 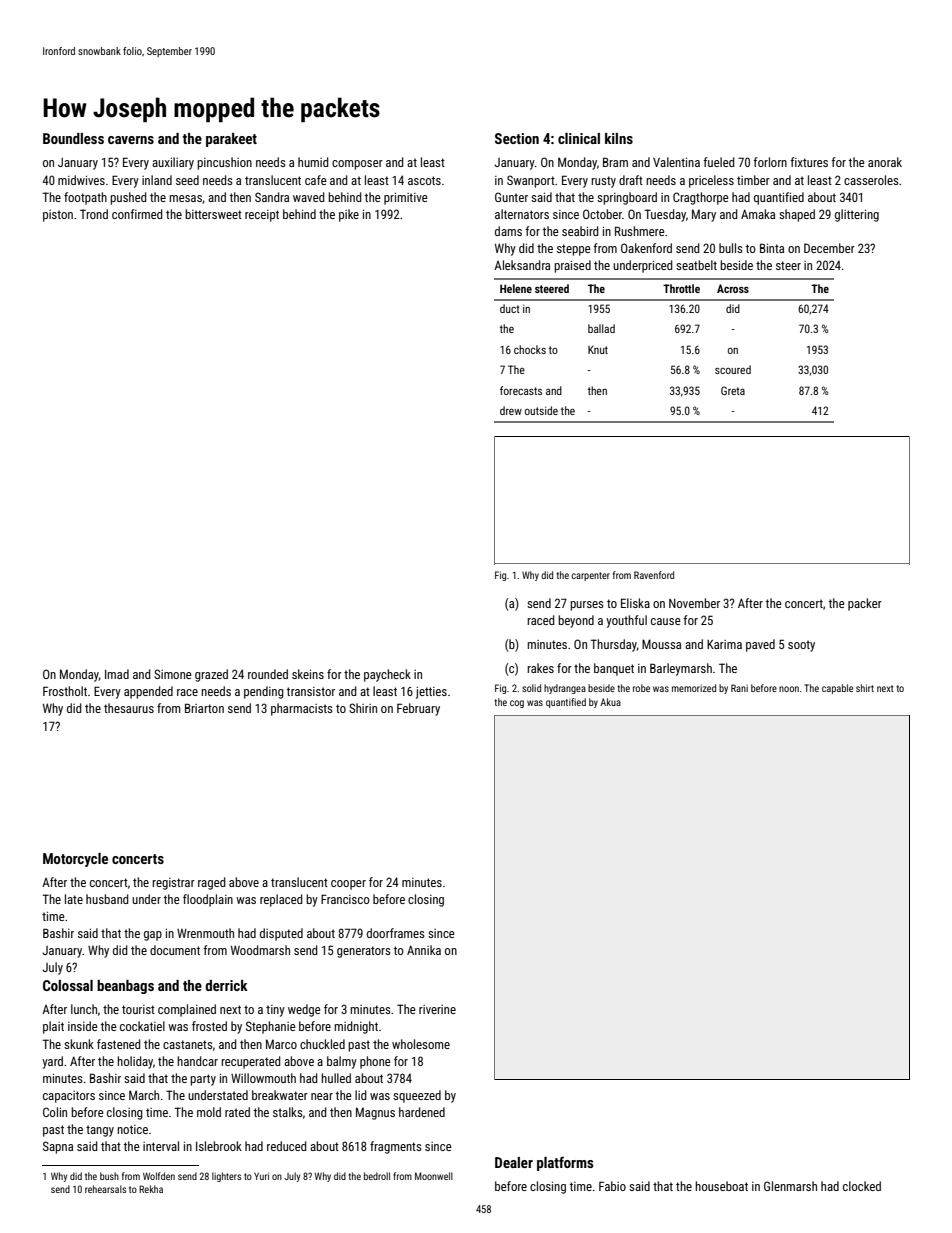 What do you see at coordinates (885, 162) in the screenshot?
I see `anorak` at bounding box center [885, 162].
